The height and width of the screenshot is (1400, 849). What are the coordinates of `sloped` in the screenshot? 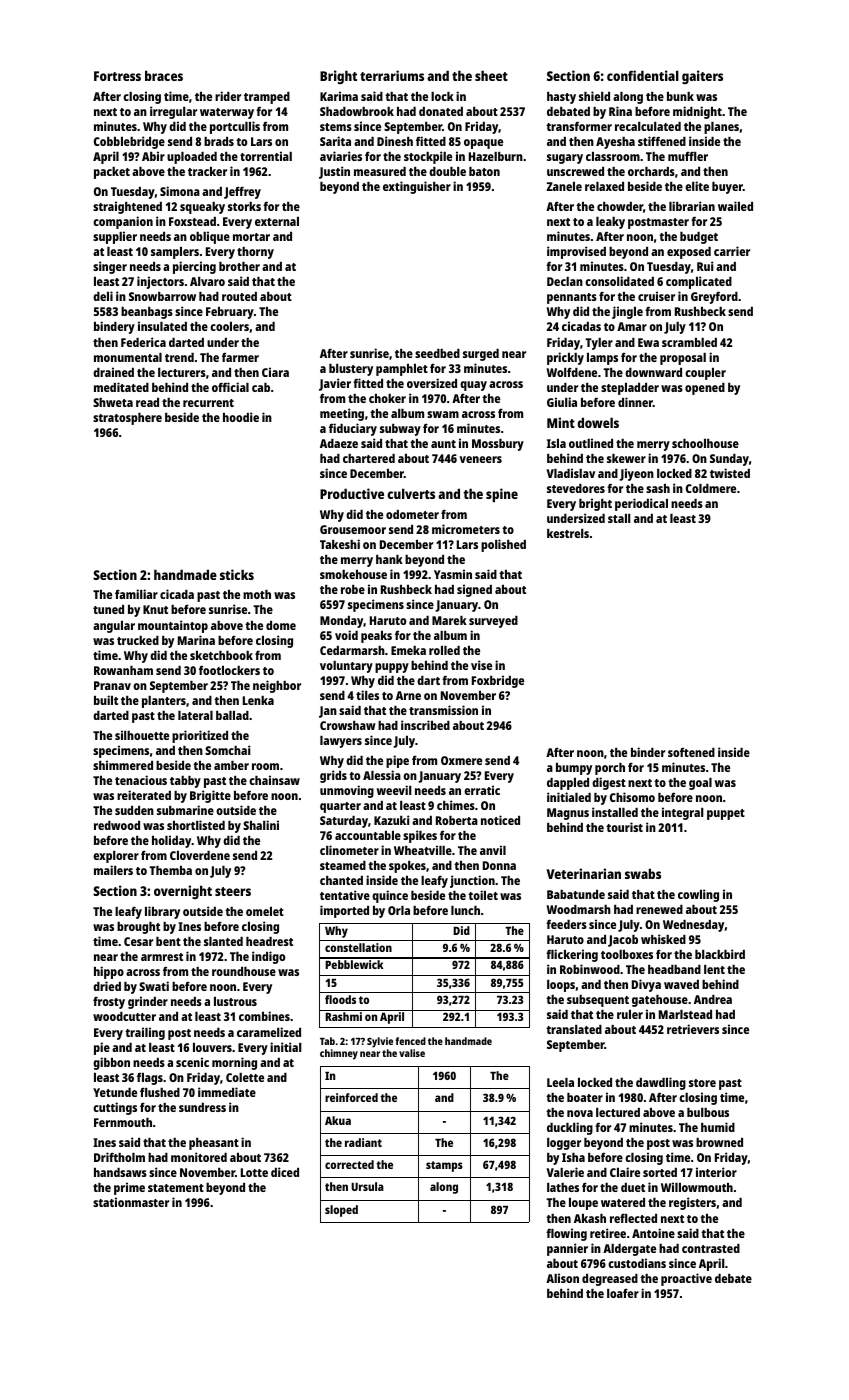 It's located at (341, 1211).
